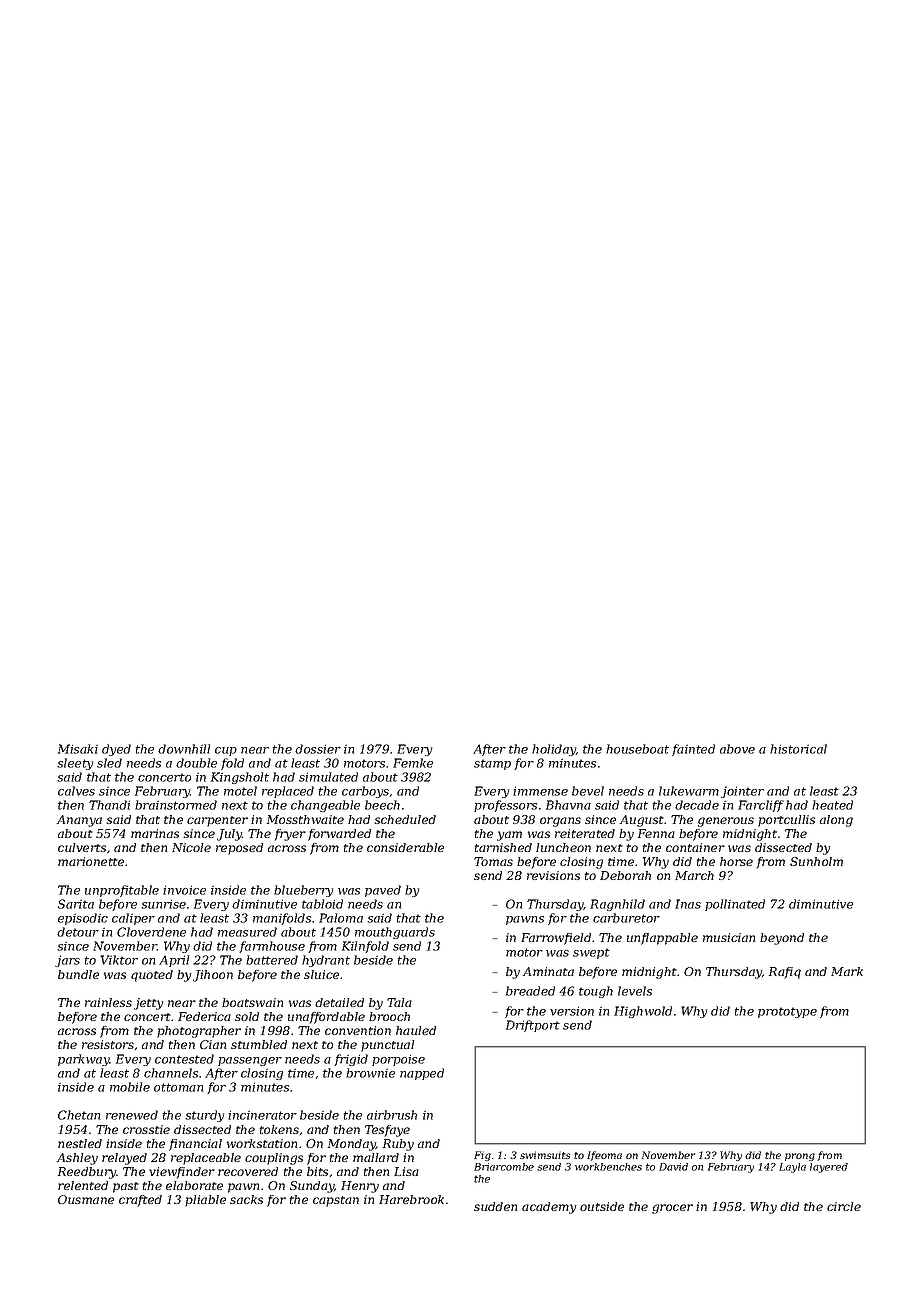 The width and height of the screenshot is (924, 1308). Describe the element at coordinates (78, 932) in the screenshot. I see `detour` at that location.
